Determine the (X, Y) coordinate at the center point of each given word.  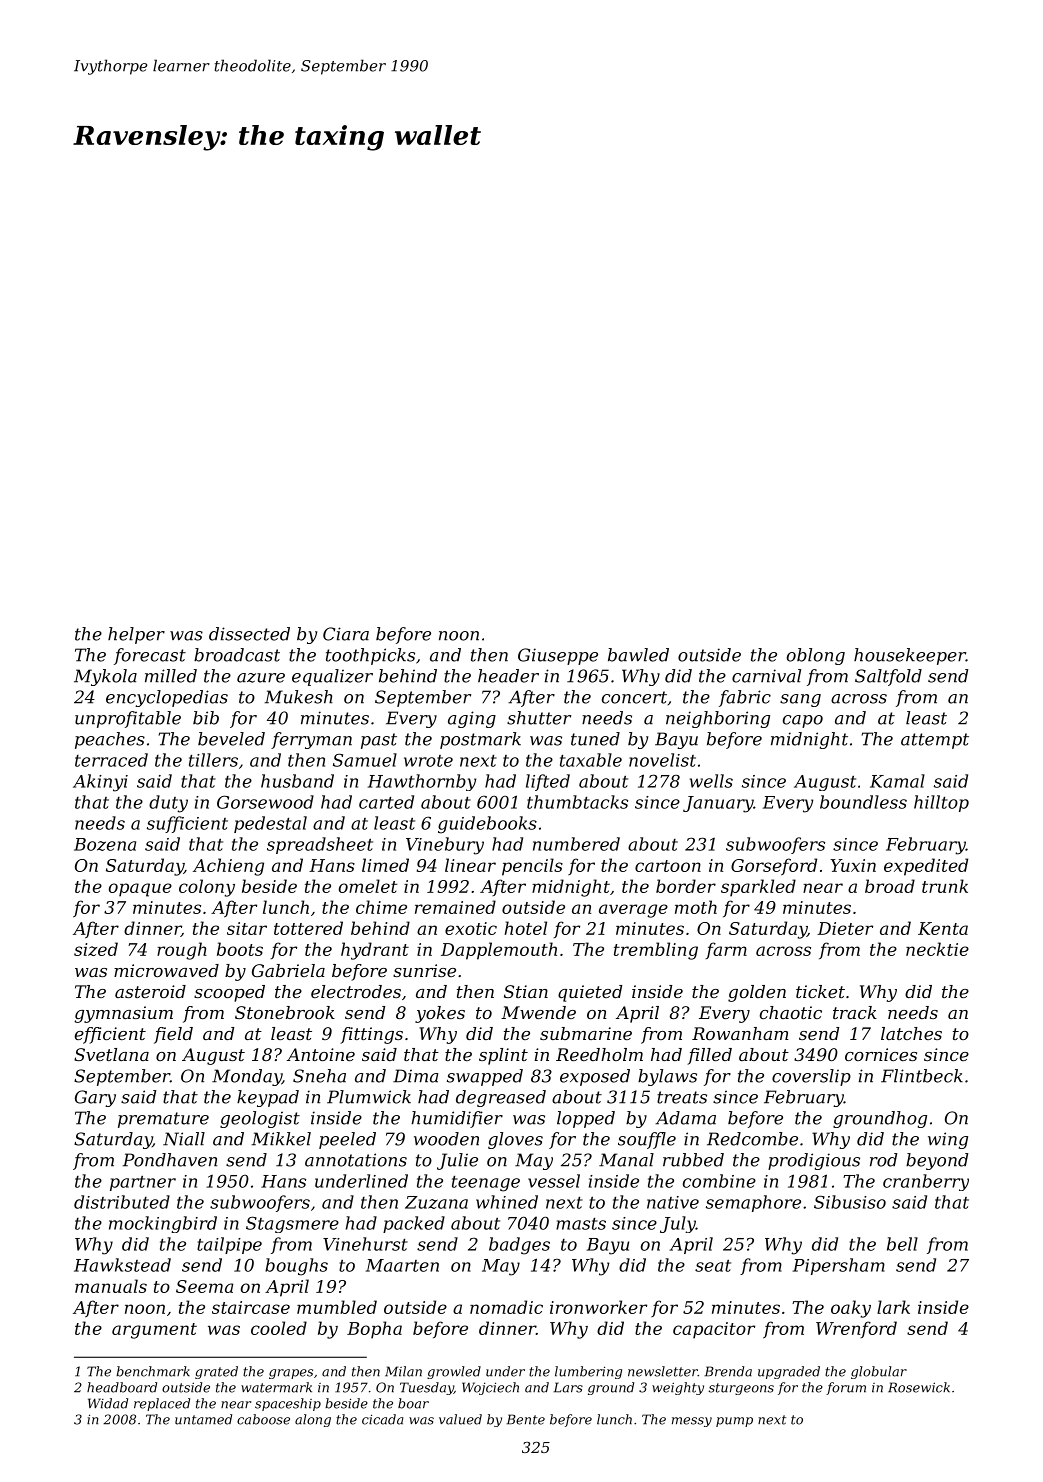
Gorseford (774, 867)
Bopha (374, 1330)
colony (207, 888)
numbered (576, 844)
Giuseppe (558, 656)
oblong (816, 656)
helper (136, 635)
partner (143, 1183)
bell (902, 1244)
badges (519, 1246)
